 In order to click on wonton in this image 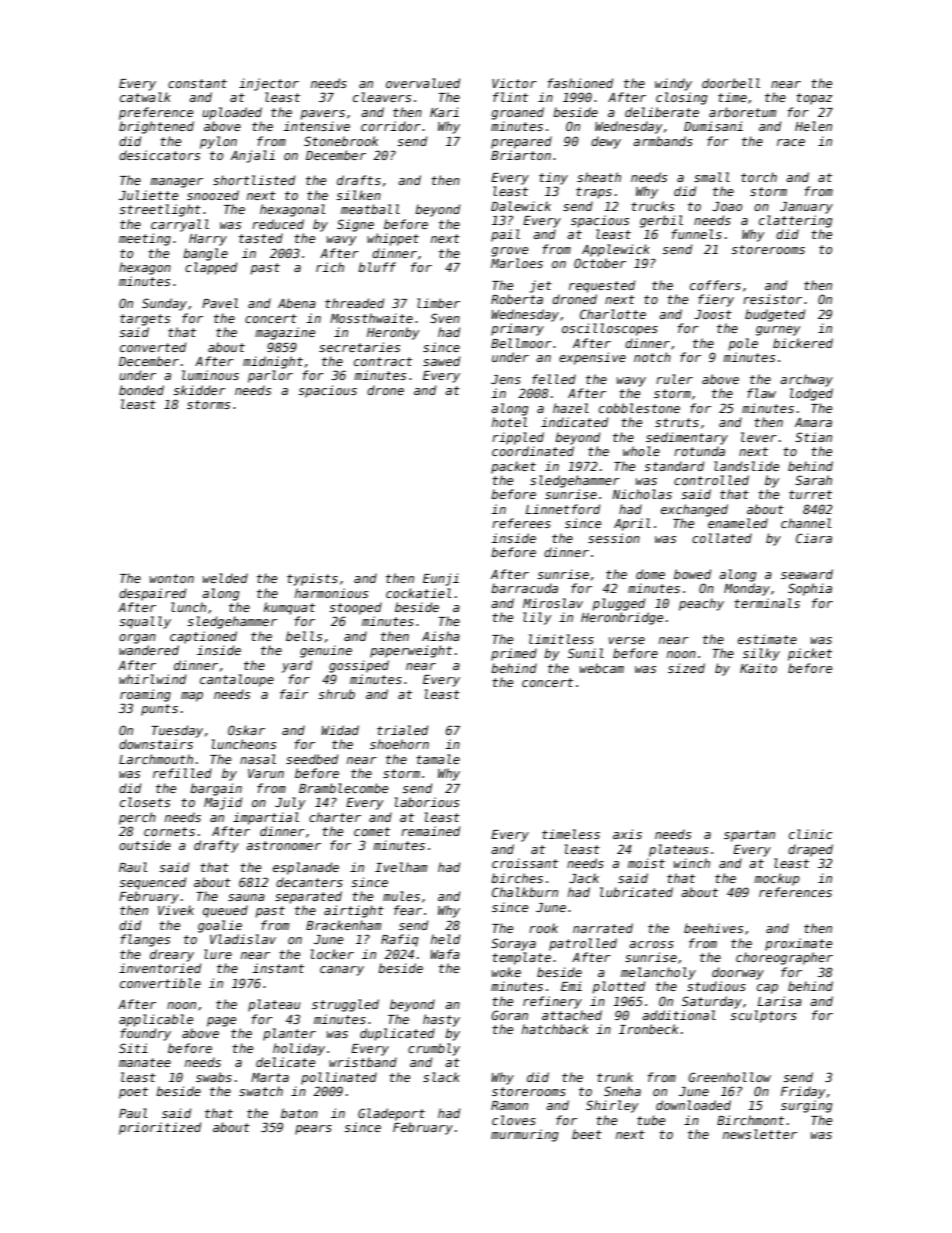, I will do `click(172, 578)`.
